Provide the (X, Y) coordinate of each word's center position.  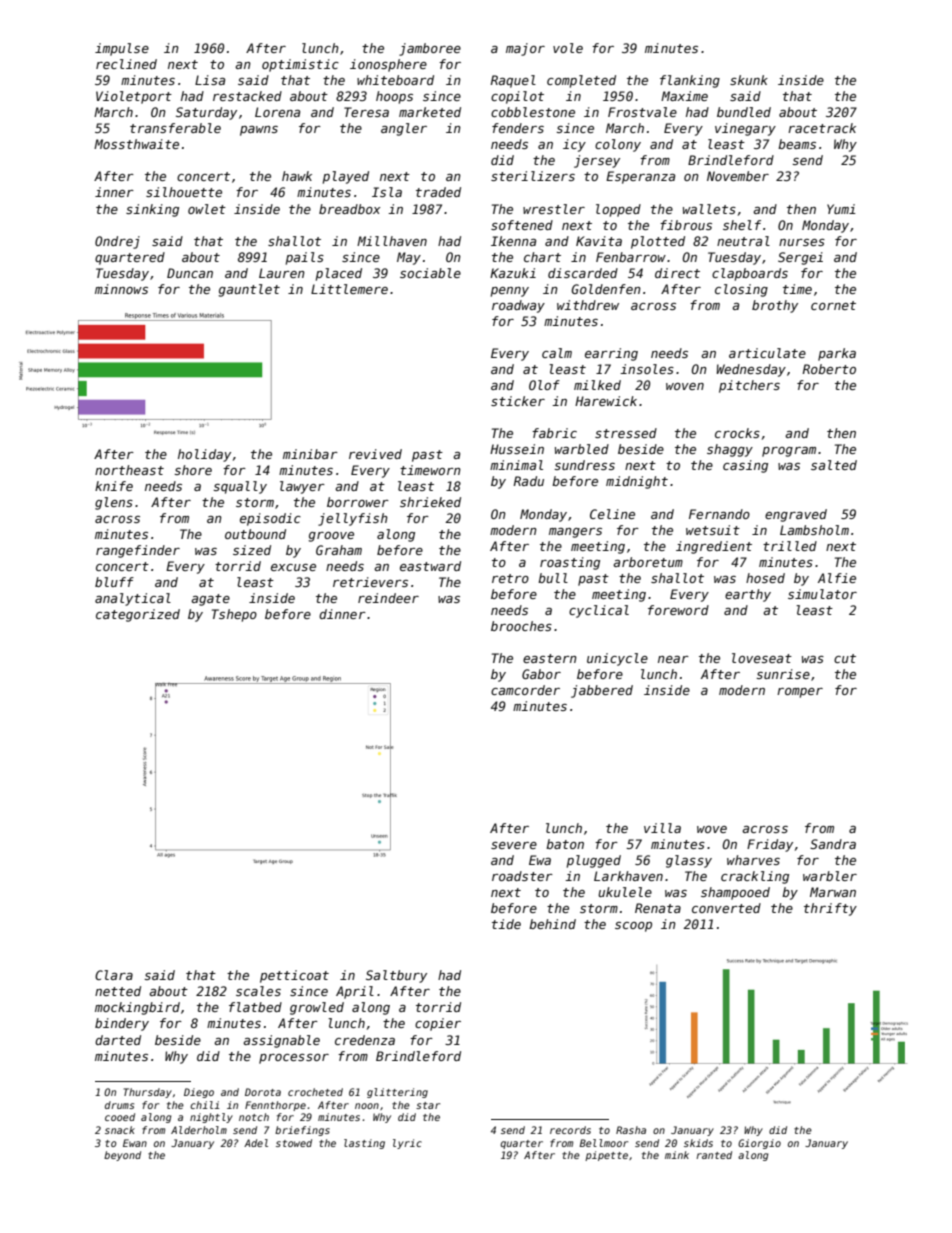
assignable (281, 1041)
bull (553, 578)
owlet (207, 209)
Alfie (837, 578)
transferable (175, 128)
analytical (133, 599)
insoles (647, 369)
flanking (690, 81)
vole (568, 48)
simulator (822, 594)
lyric (407, 1144)
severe (514, 845)
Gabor (541, 674)
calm (557, 353)
